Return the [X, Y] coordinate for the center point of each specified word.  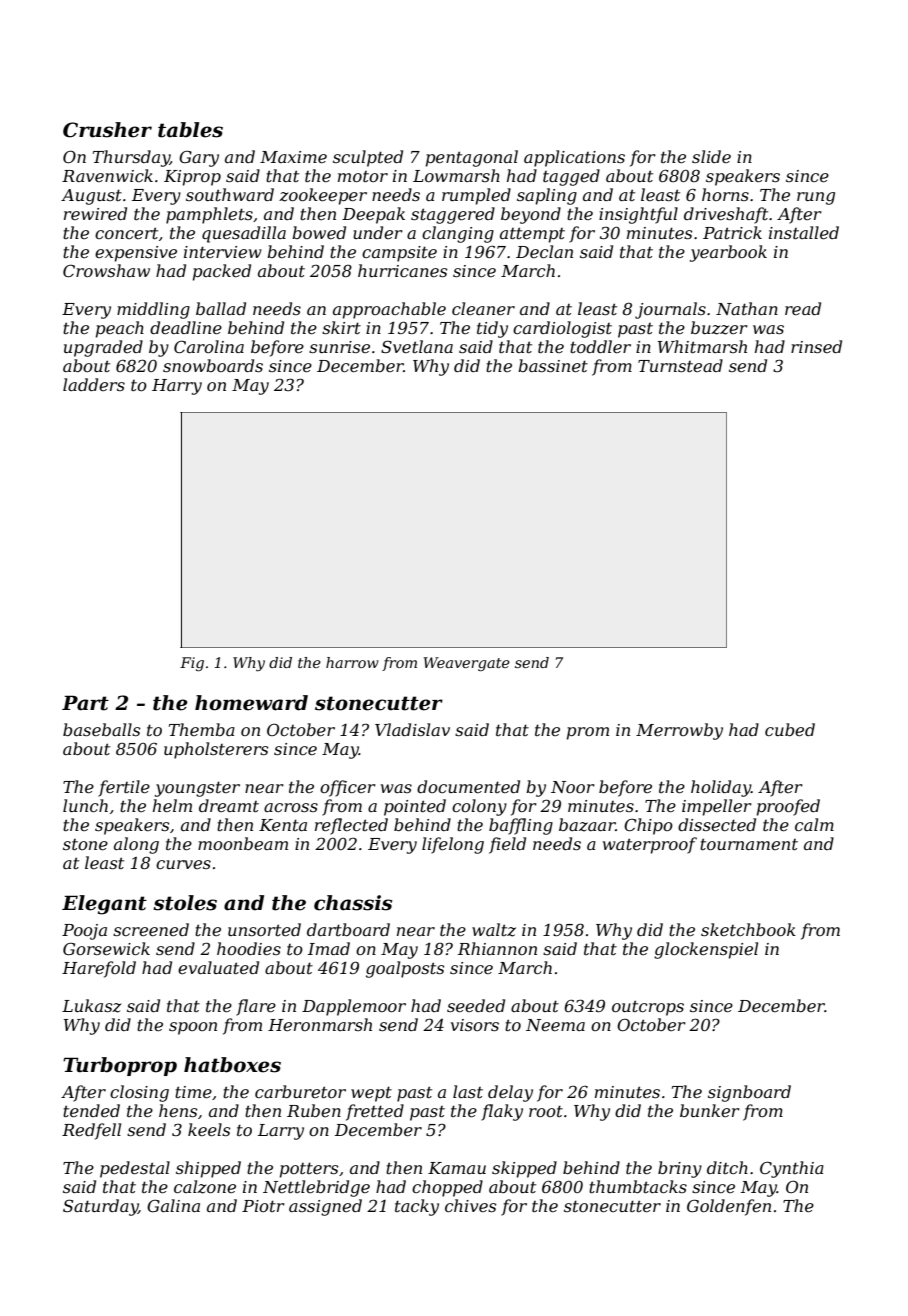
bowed [319, 232]
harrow [352, 662]
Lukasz [91, 1006]
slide [711, 156]
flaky [502, 1112]
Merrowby [679, 731]
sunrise [339, 347]
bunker [710, 1110]
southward [230, 194]
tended [91, 1110]
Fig [192, 664]
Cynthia [792, 1169]
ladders [94, 384]
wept [371, 1094]
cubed [790, 729]
